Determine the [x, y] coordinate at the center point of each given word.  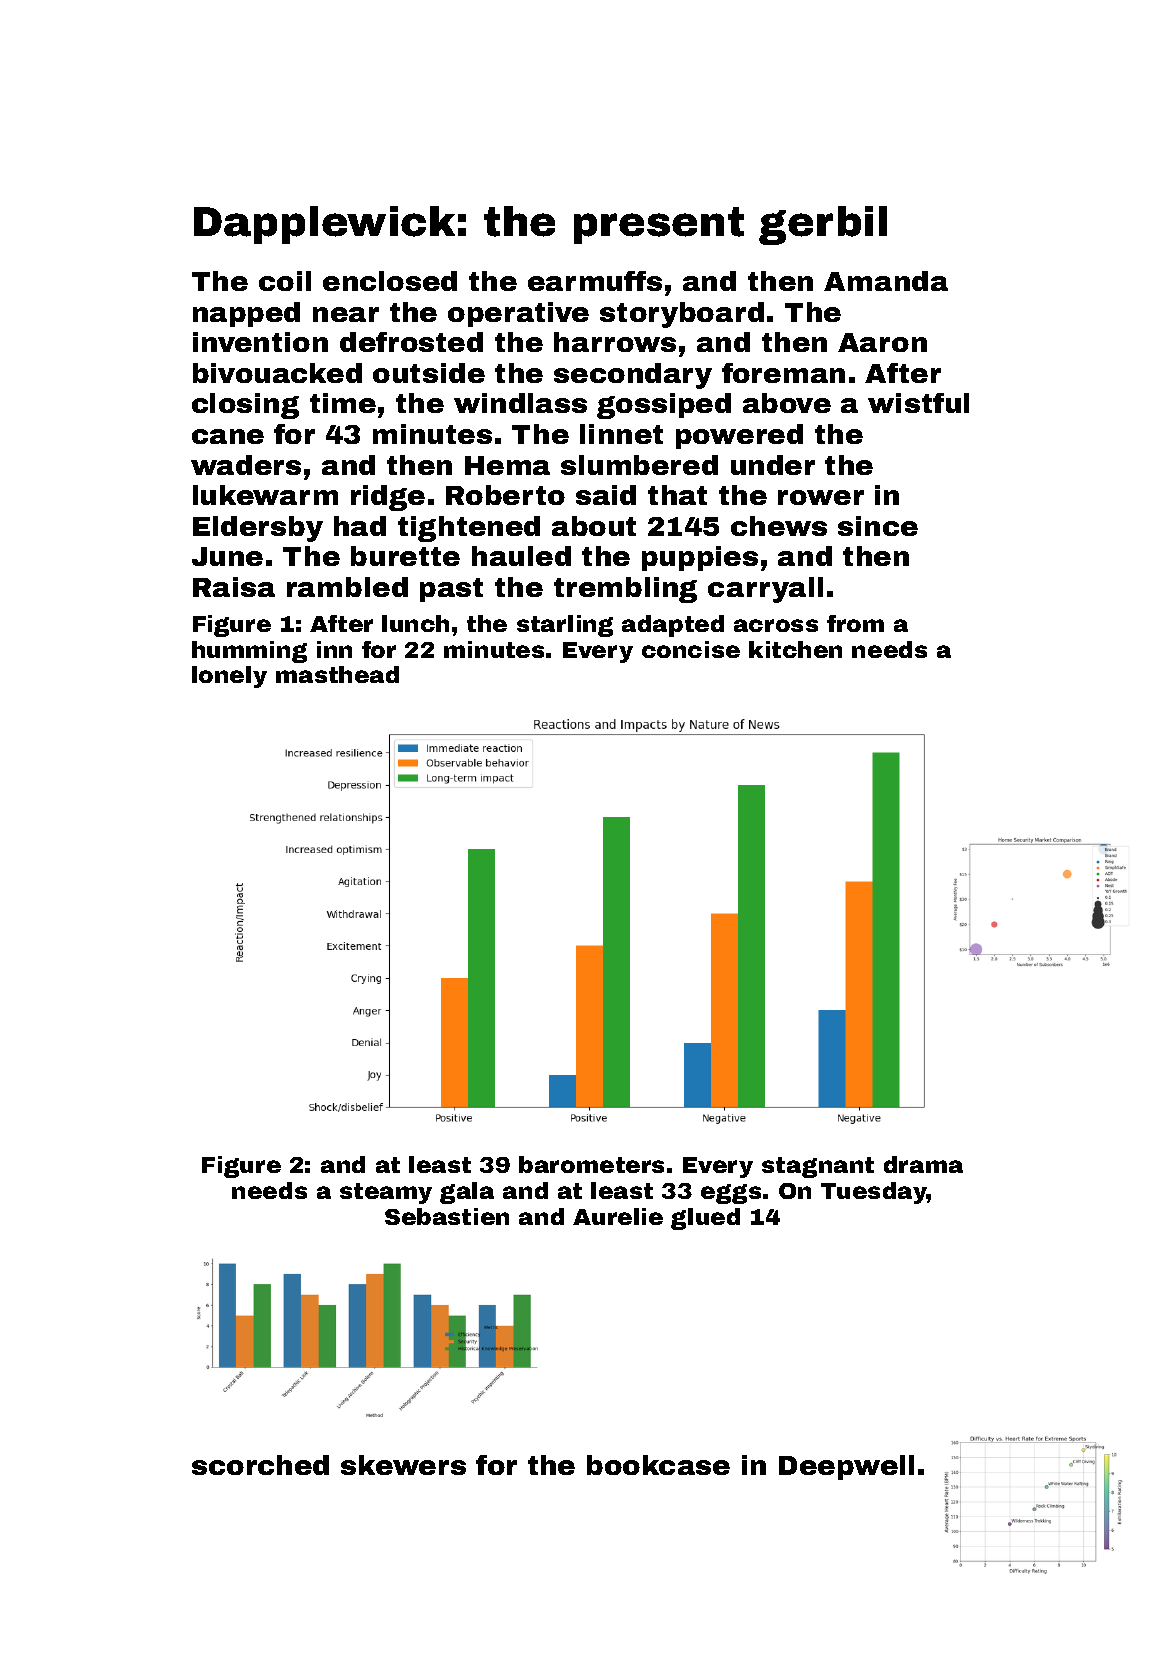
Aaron [882, 342]
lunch [415, 623]
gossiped [664, 406]
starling [565, 626]
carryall [765, 590]
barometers [591, 1164]
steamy [386, 1193]
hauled [521, 556]
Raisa [234, 587]
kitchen [795, 649]
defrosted [411, 342]
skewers [403, 1465]
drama [923, 1164]
